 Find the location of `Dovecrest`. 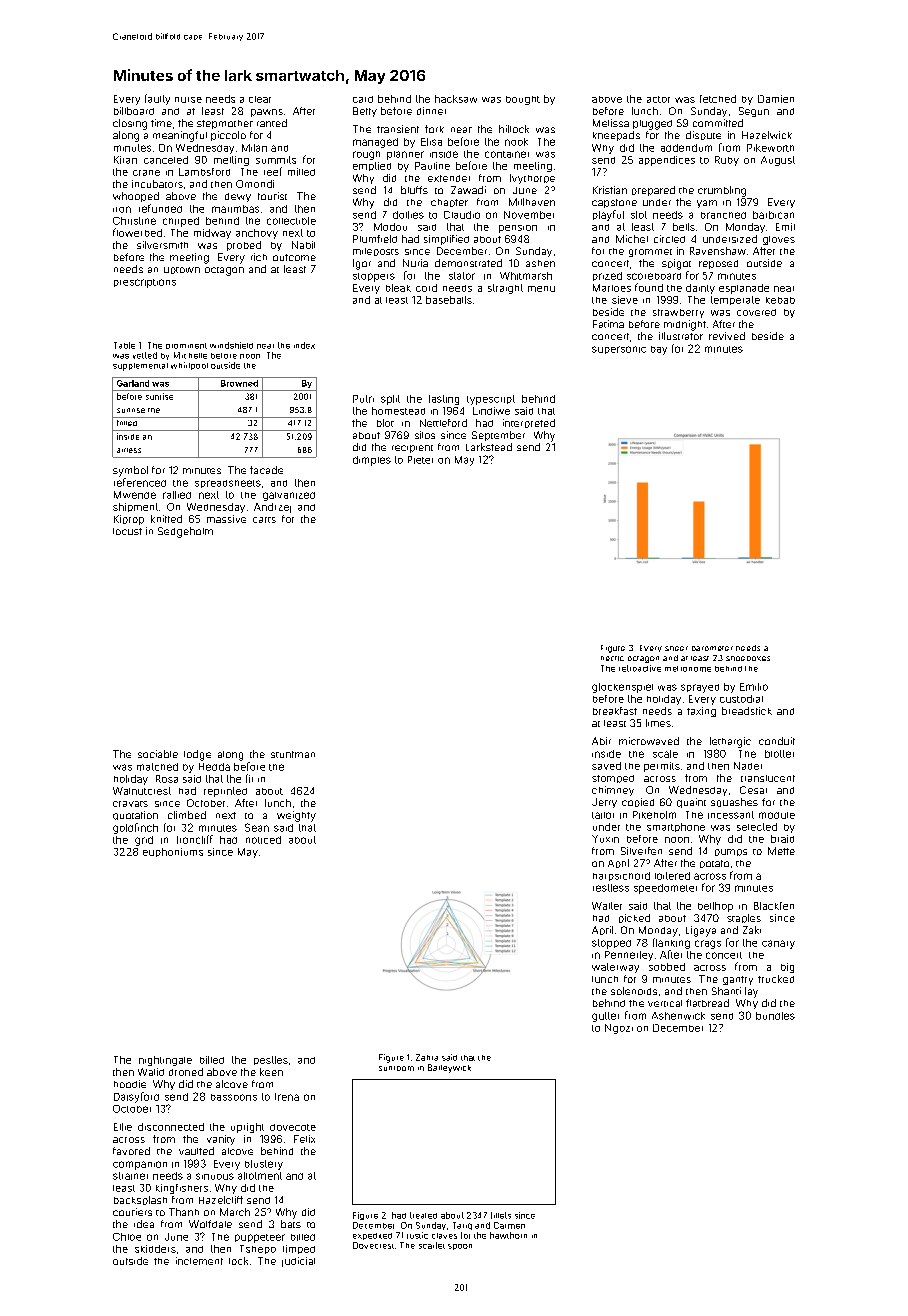

Dovecrest is located at coordinates (373, 1245).
